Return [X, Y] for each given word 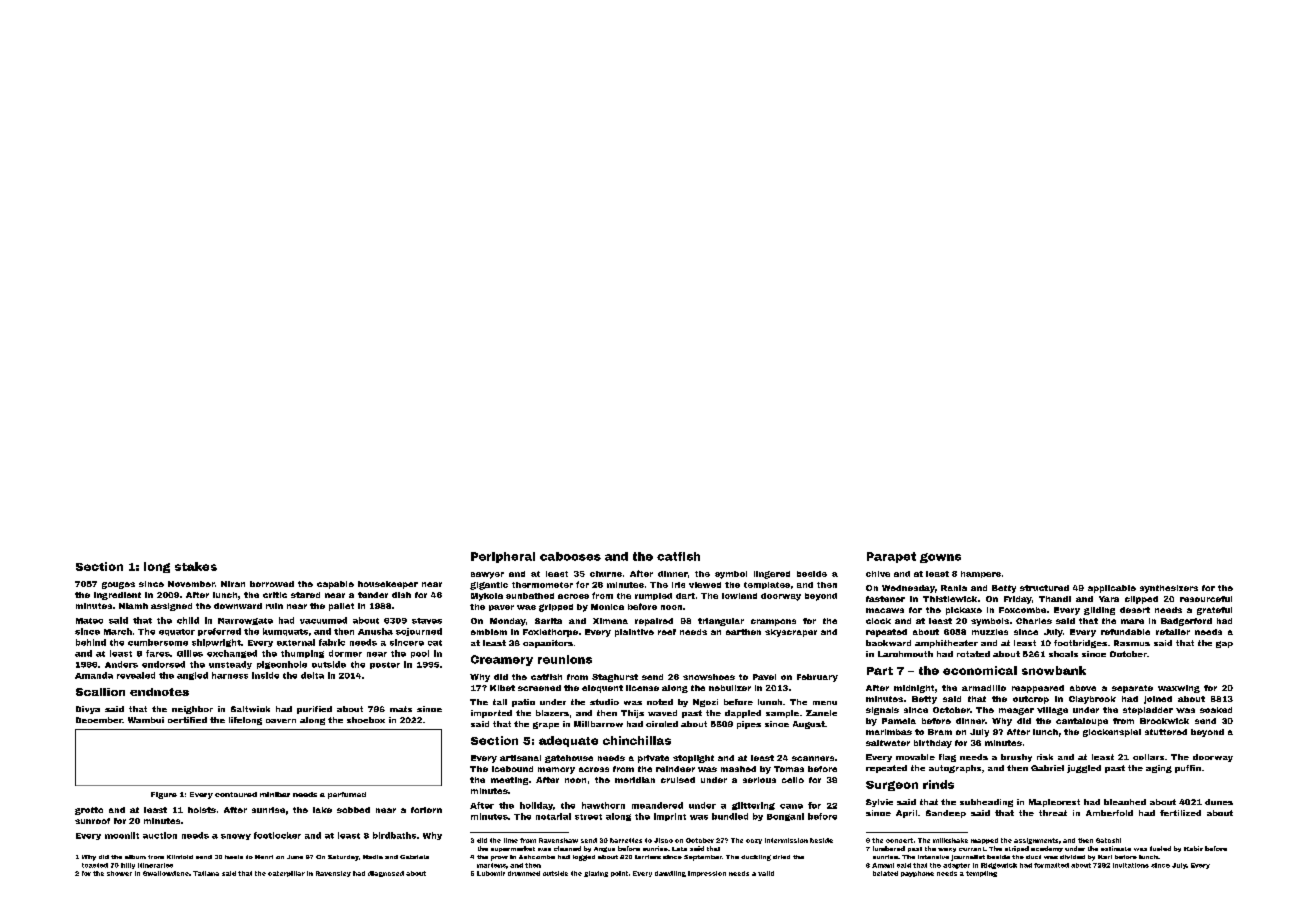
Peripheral [503, 557]
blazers [552, 713]
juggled [1084, 769]
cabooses [570, 556]
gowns [940, 558]
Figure [164, 795]
